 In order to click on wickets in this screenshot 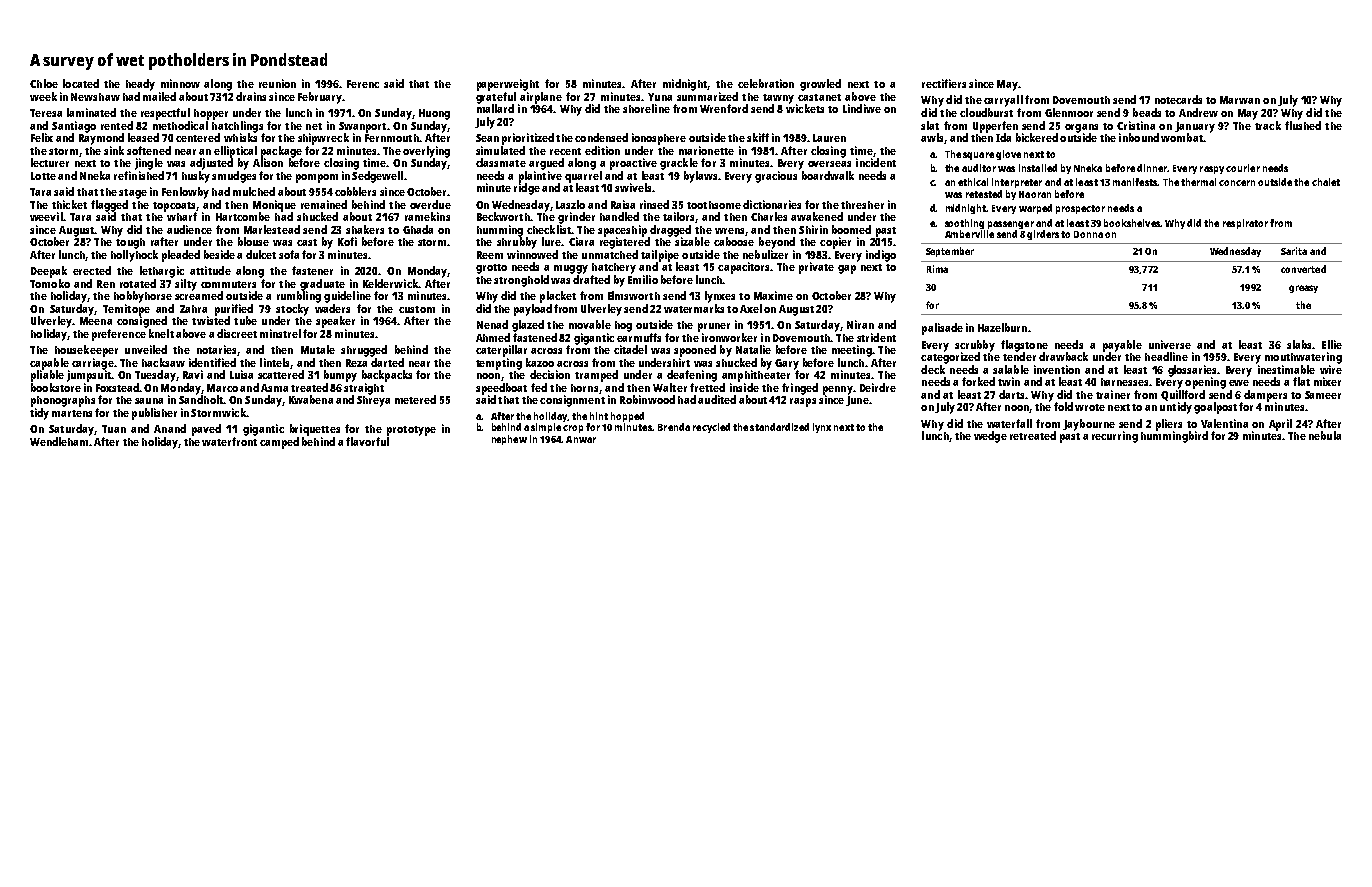, I will do `click(805, 108)`.
